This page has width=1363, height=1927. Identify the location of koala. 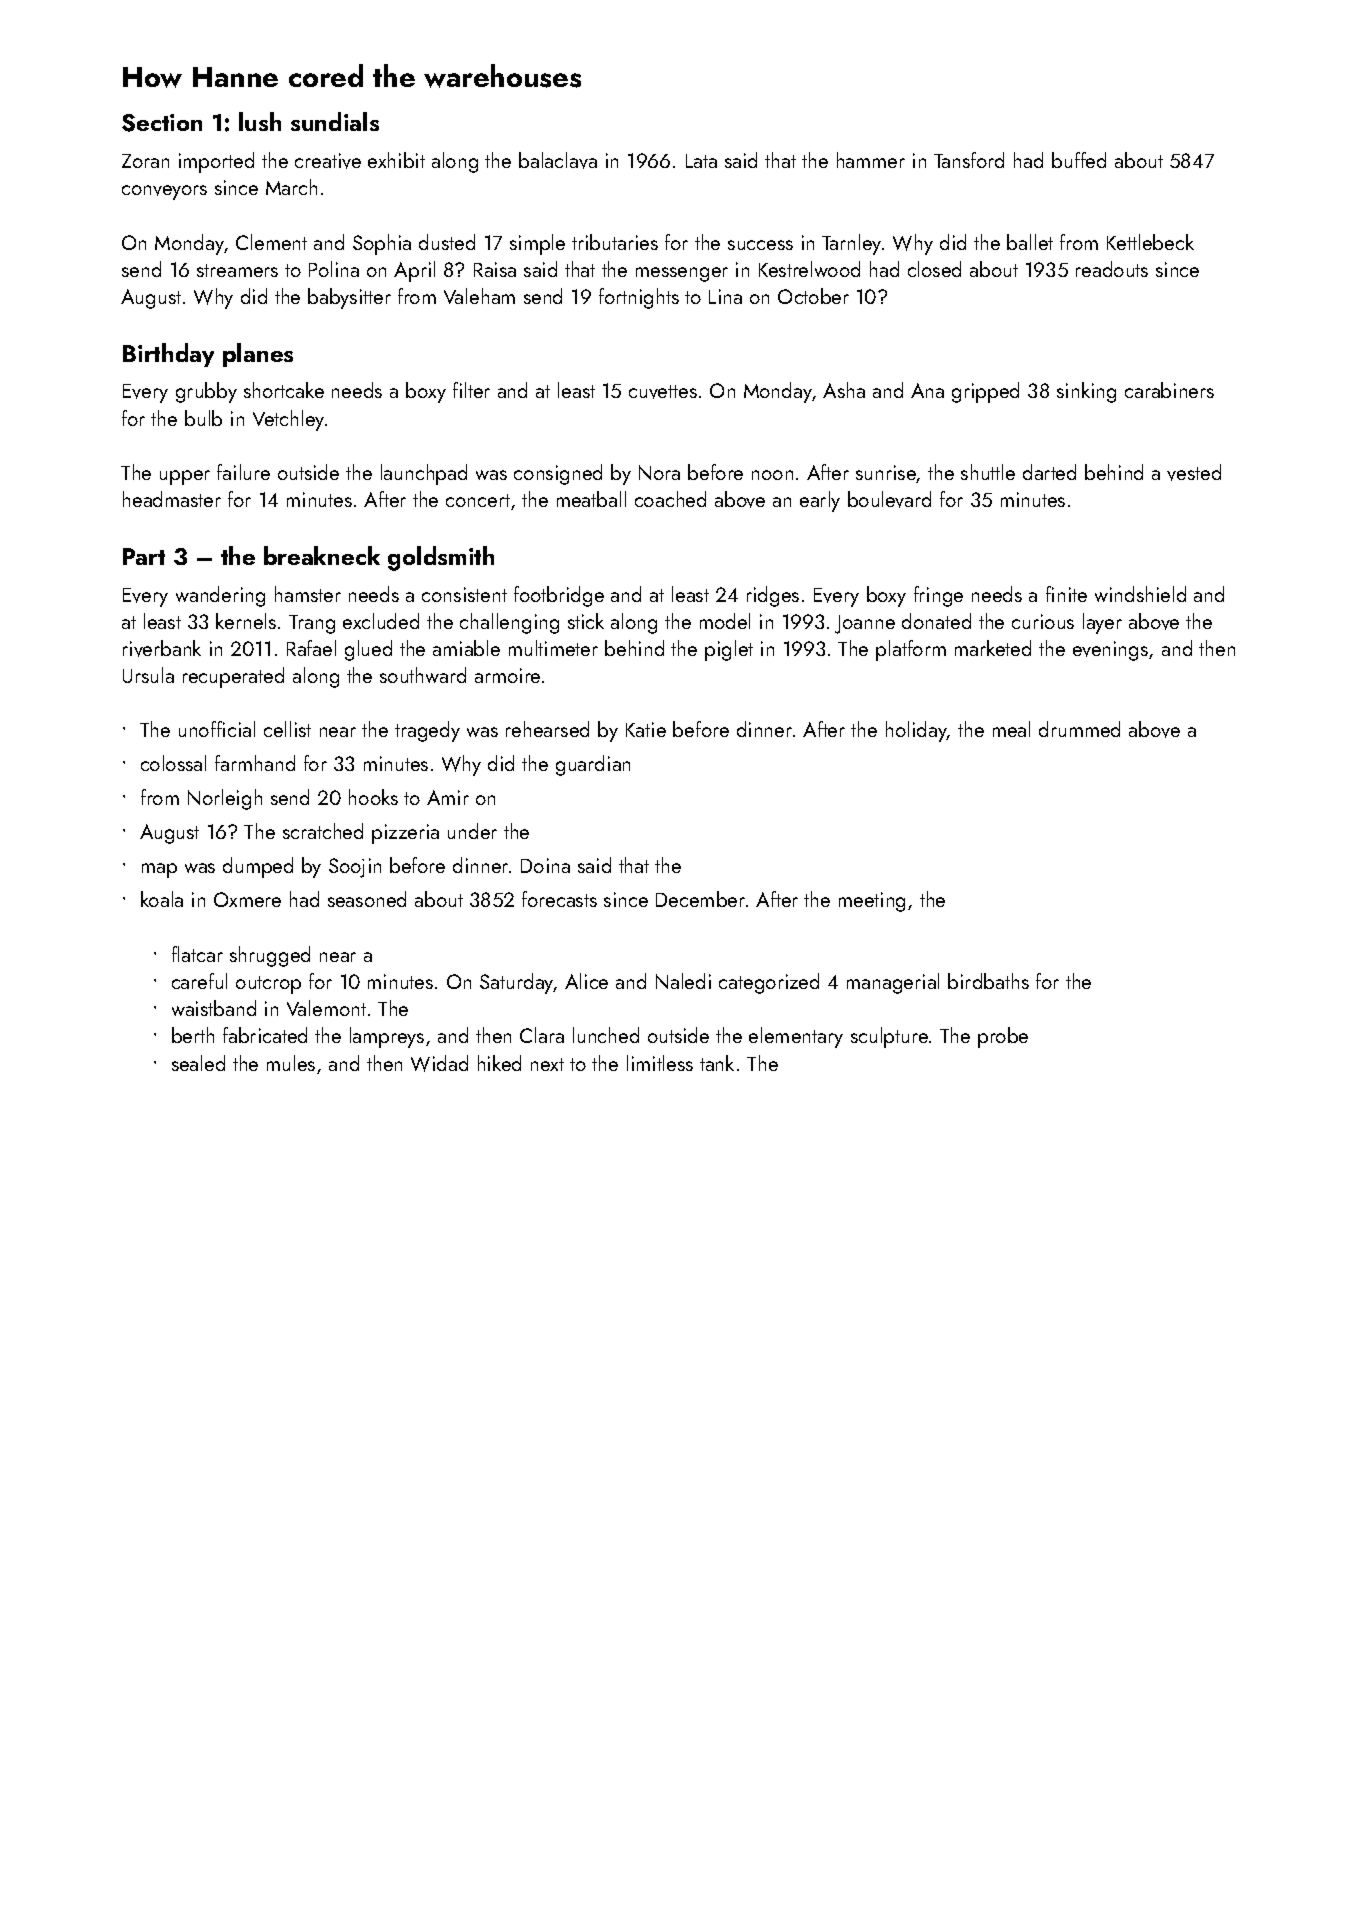
(162, 899).
